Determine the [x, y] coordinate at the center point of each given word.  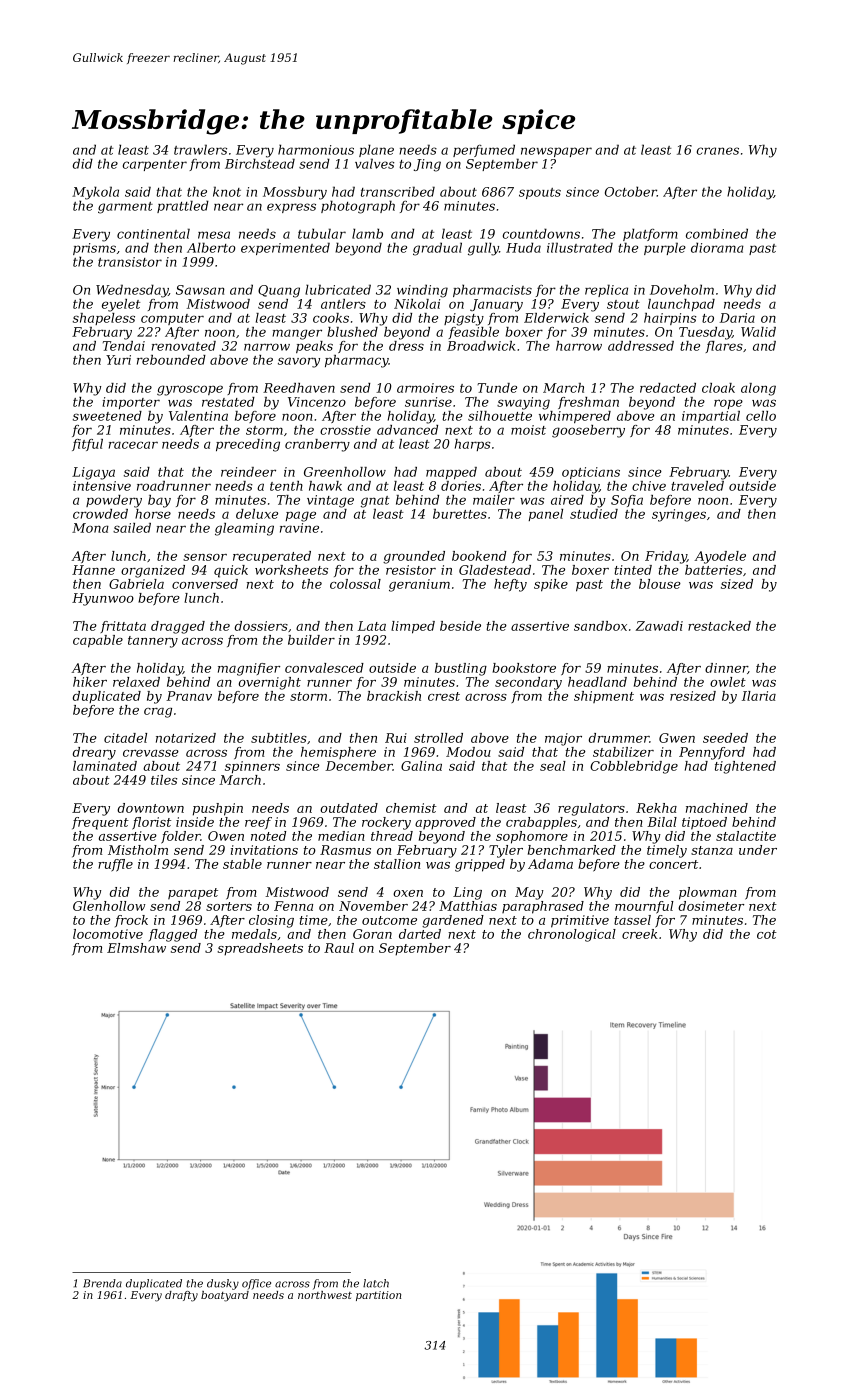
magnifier [249, 669]
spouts [540, 193]
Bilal [662, 822]
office [256, 1284]
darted [420, 934]
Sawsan [200, 290]
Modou [468, 752]
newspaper [556, 152]
